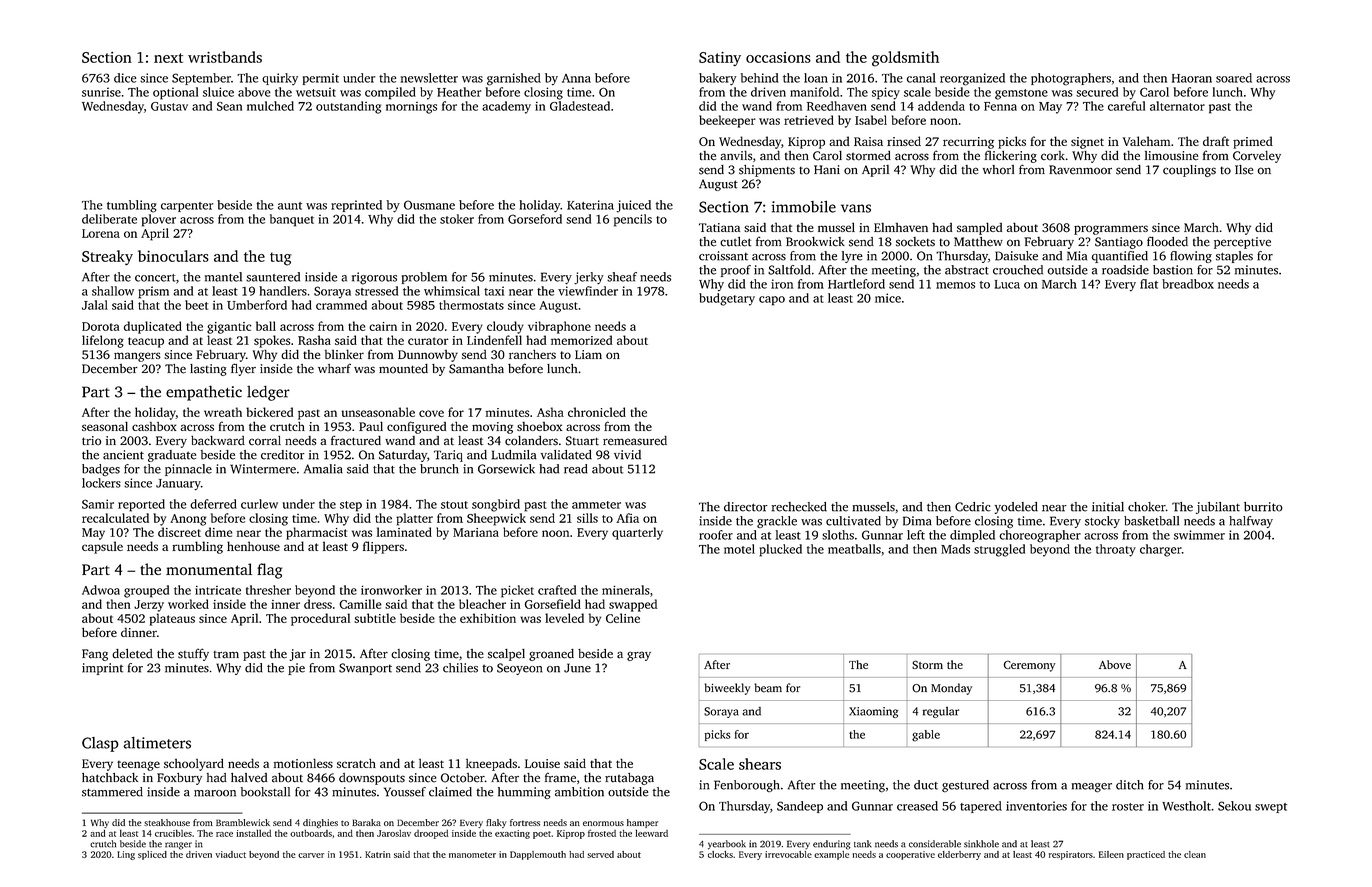 The height and width of the screenshot is (887, 1372). I want to click on crucibles, so click(173, 833).
